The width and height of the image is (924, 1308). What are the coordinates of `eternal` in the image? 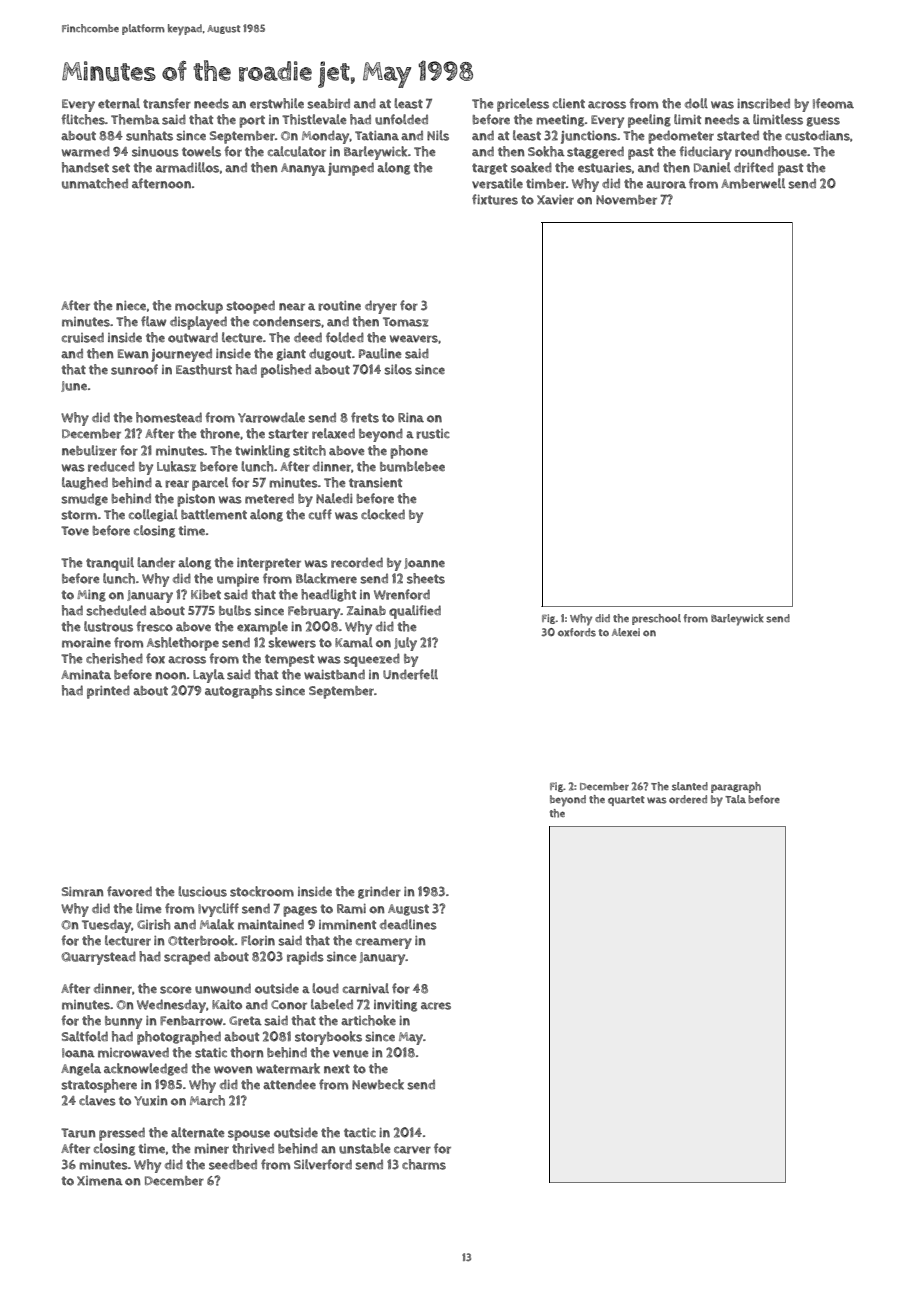 It's located at (119, 103).
